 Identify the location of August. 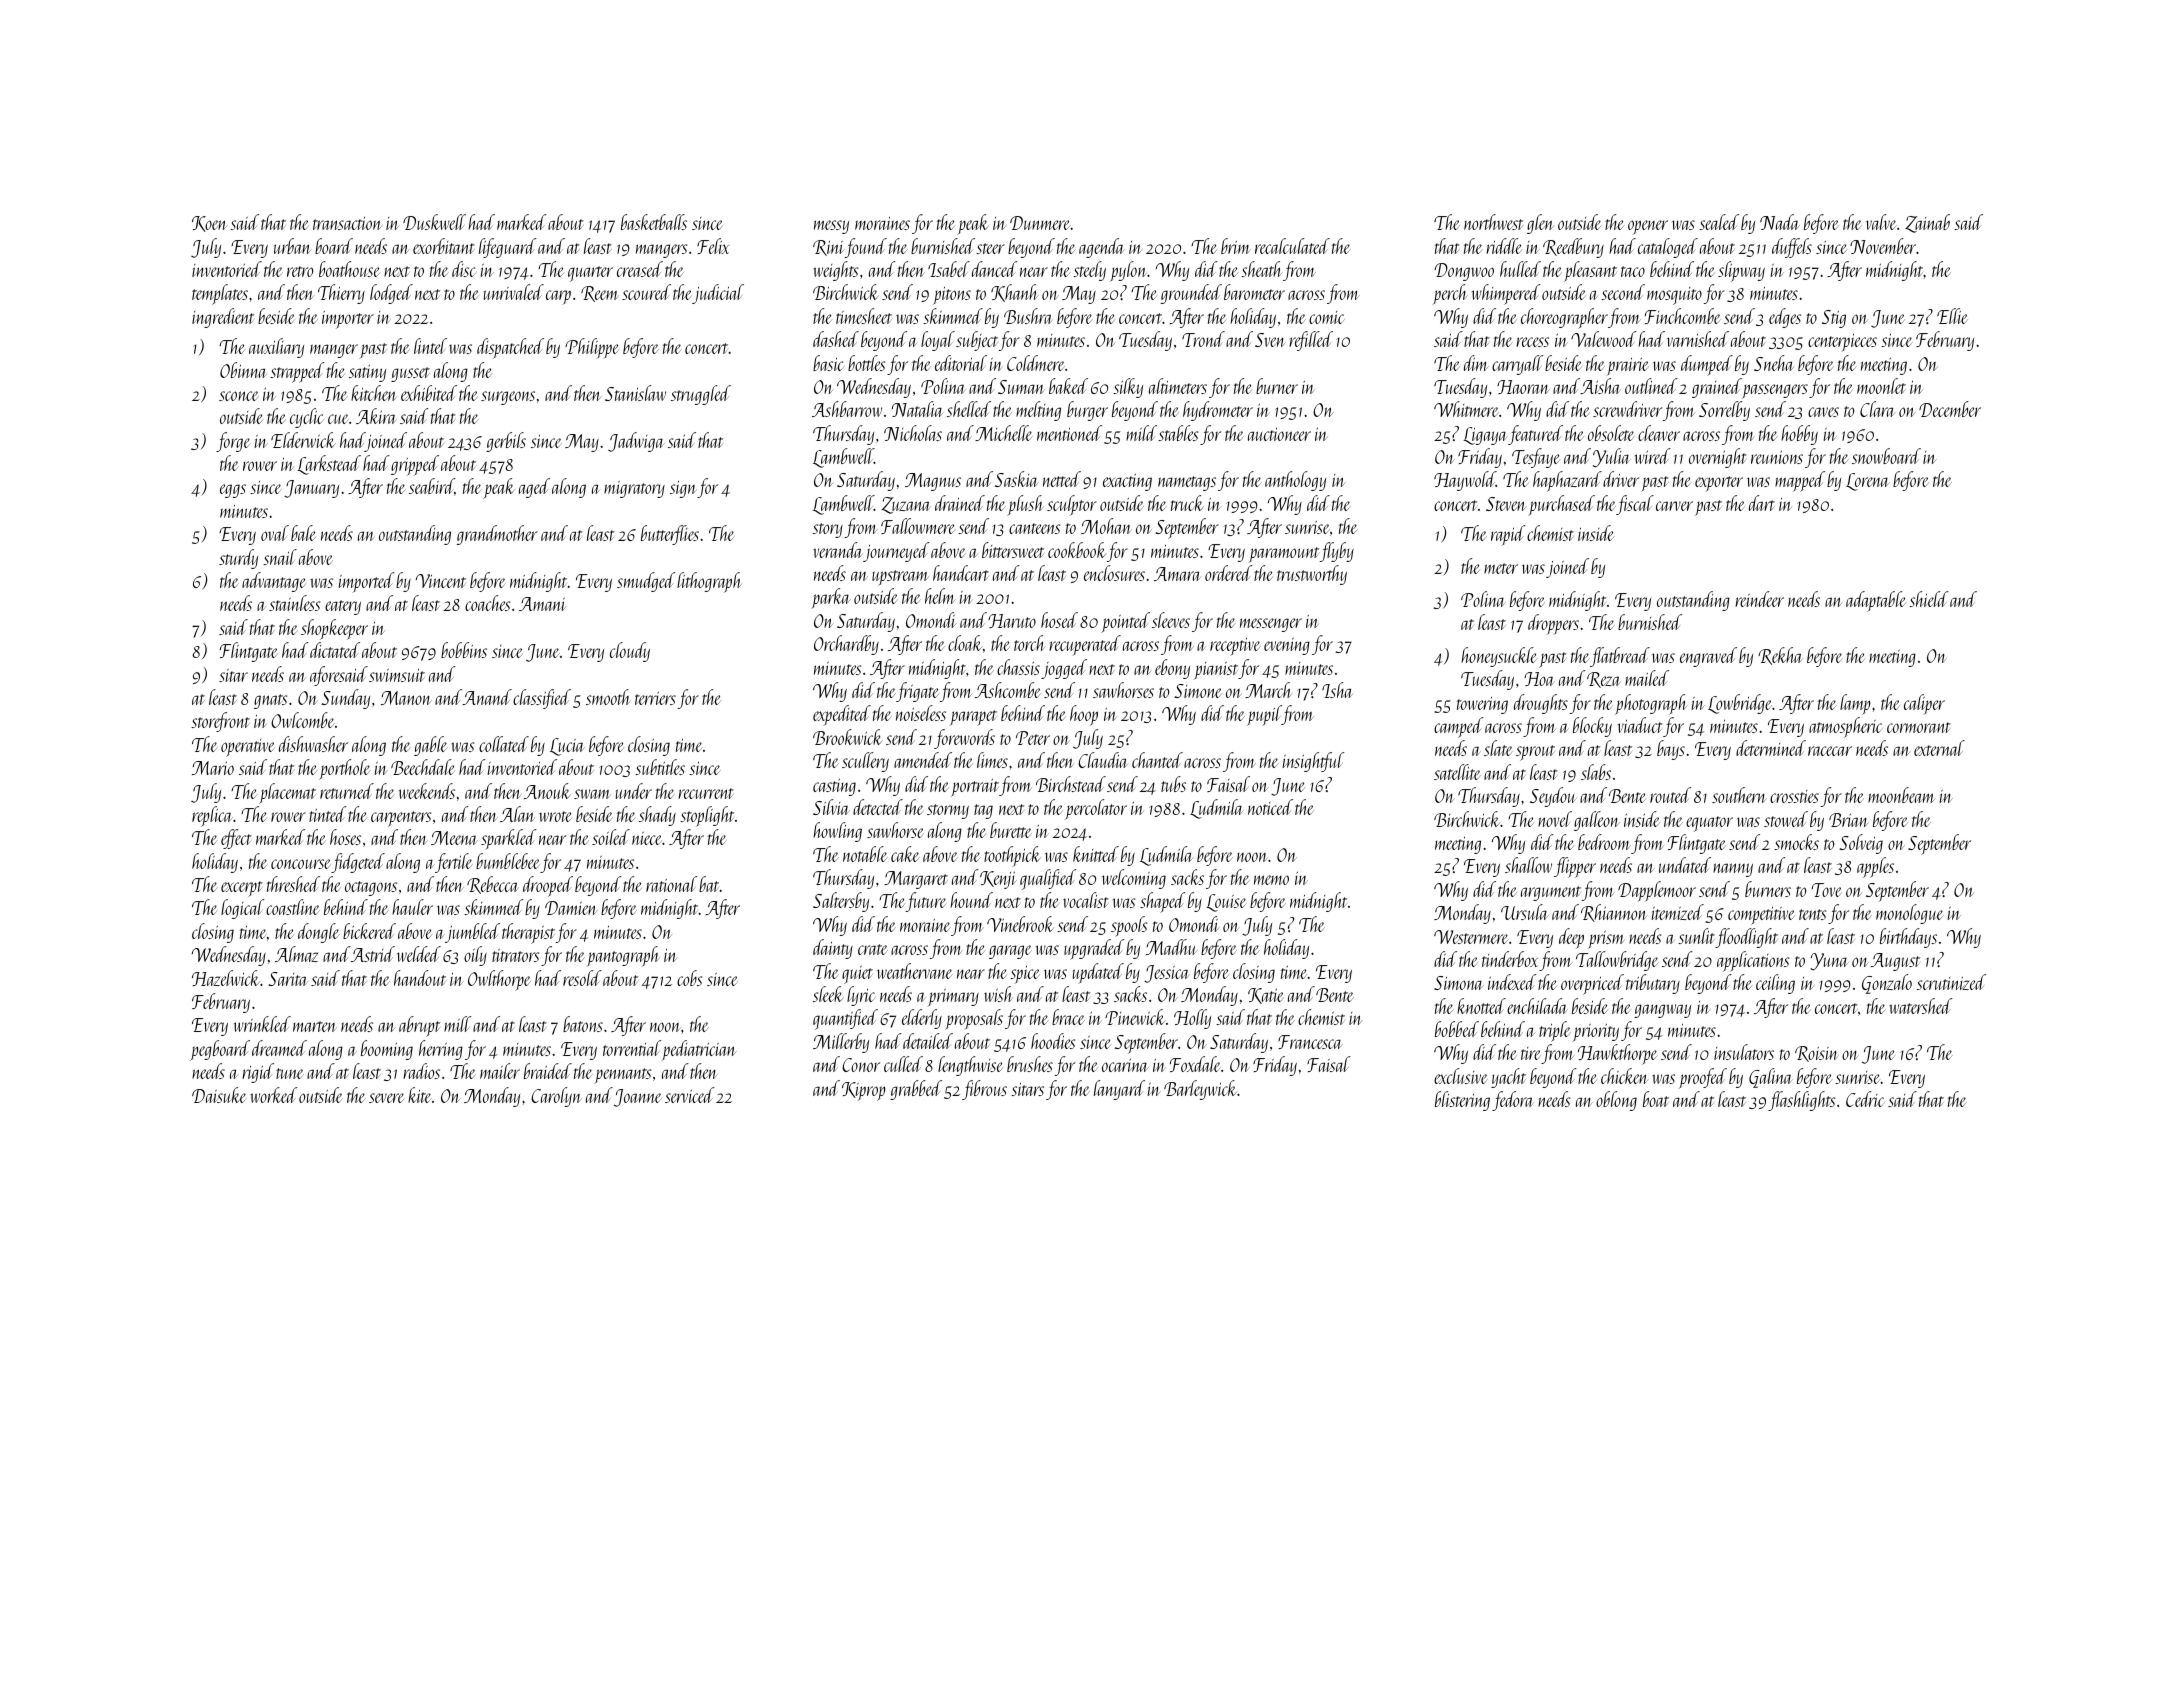
(1895, 962).
